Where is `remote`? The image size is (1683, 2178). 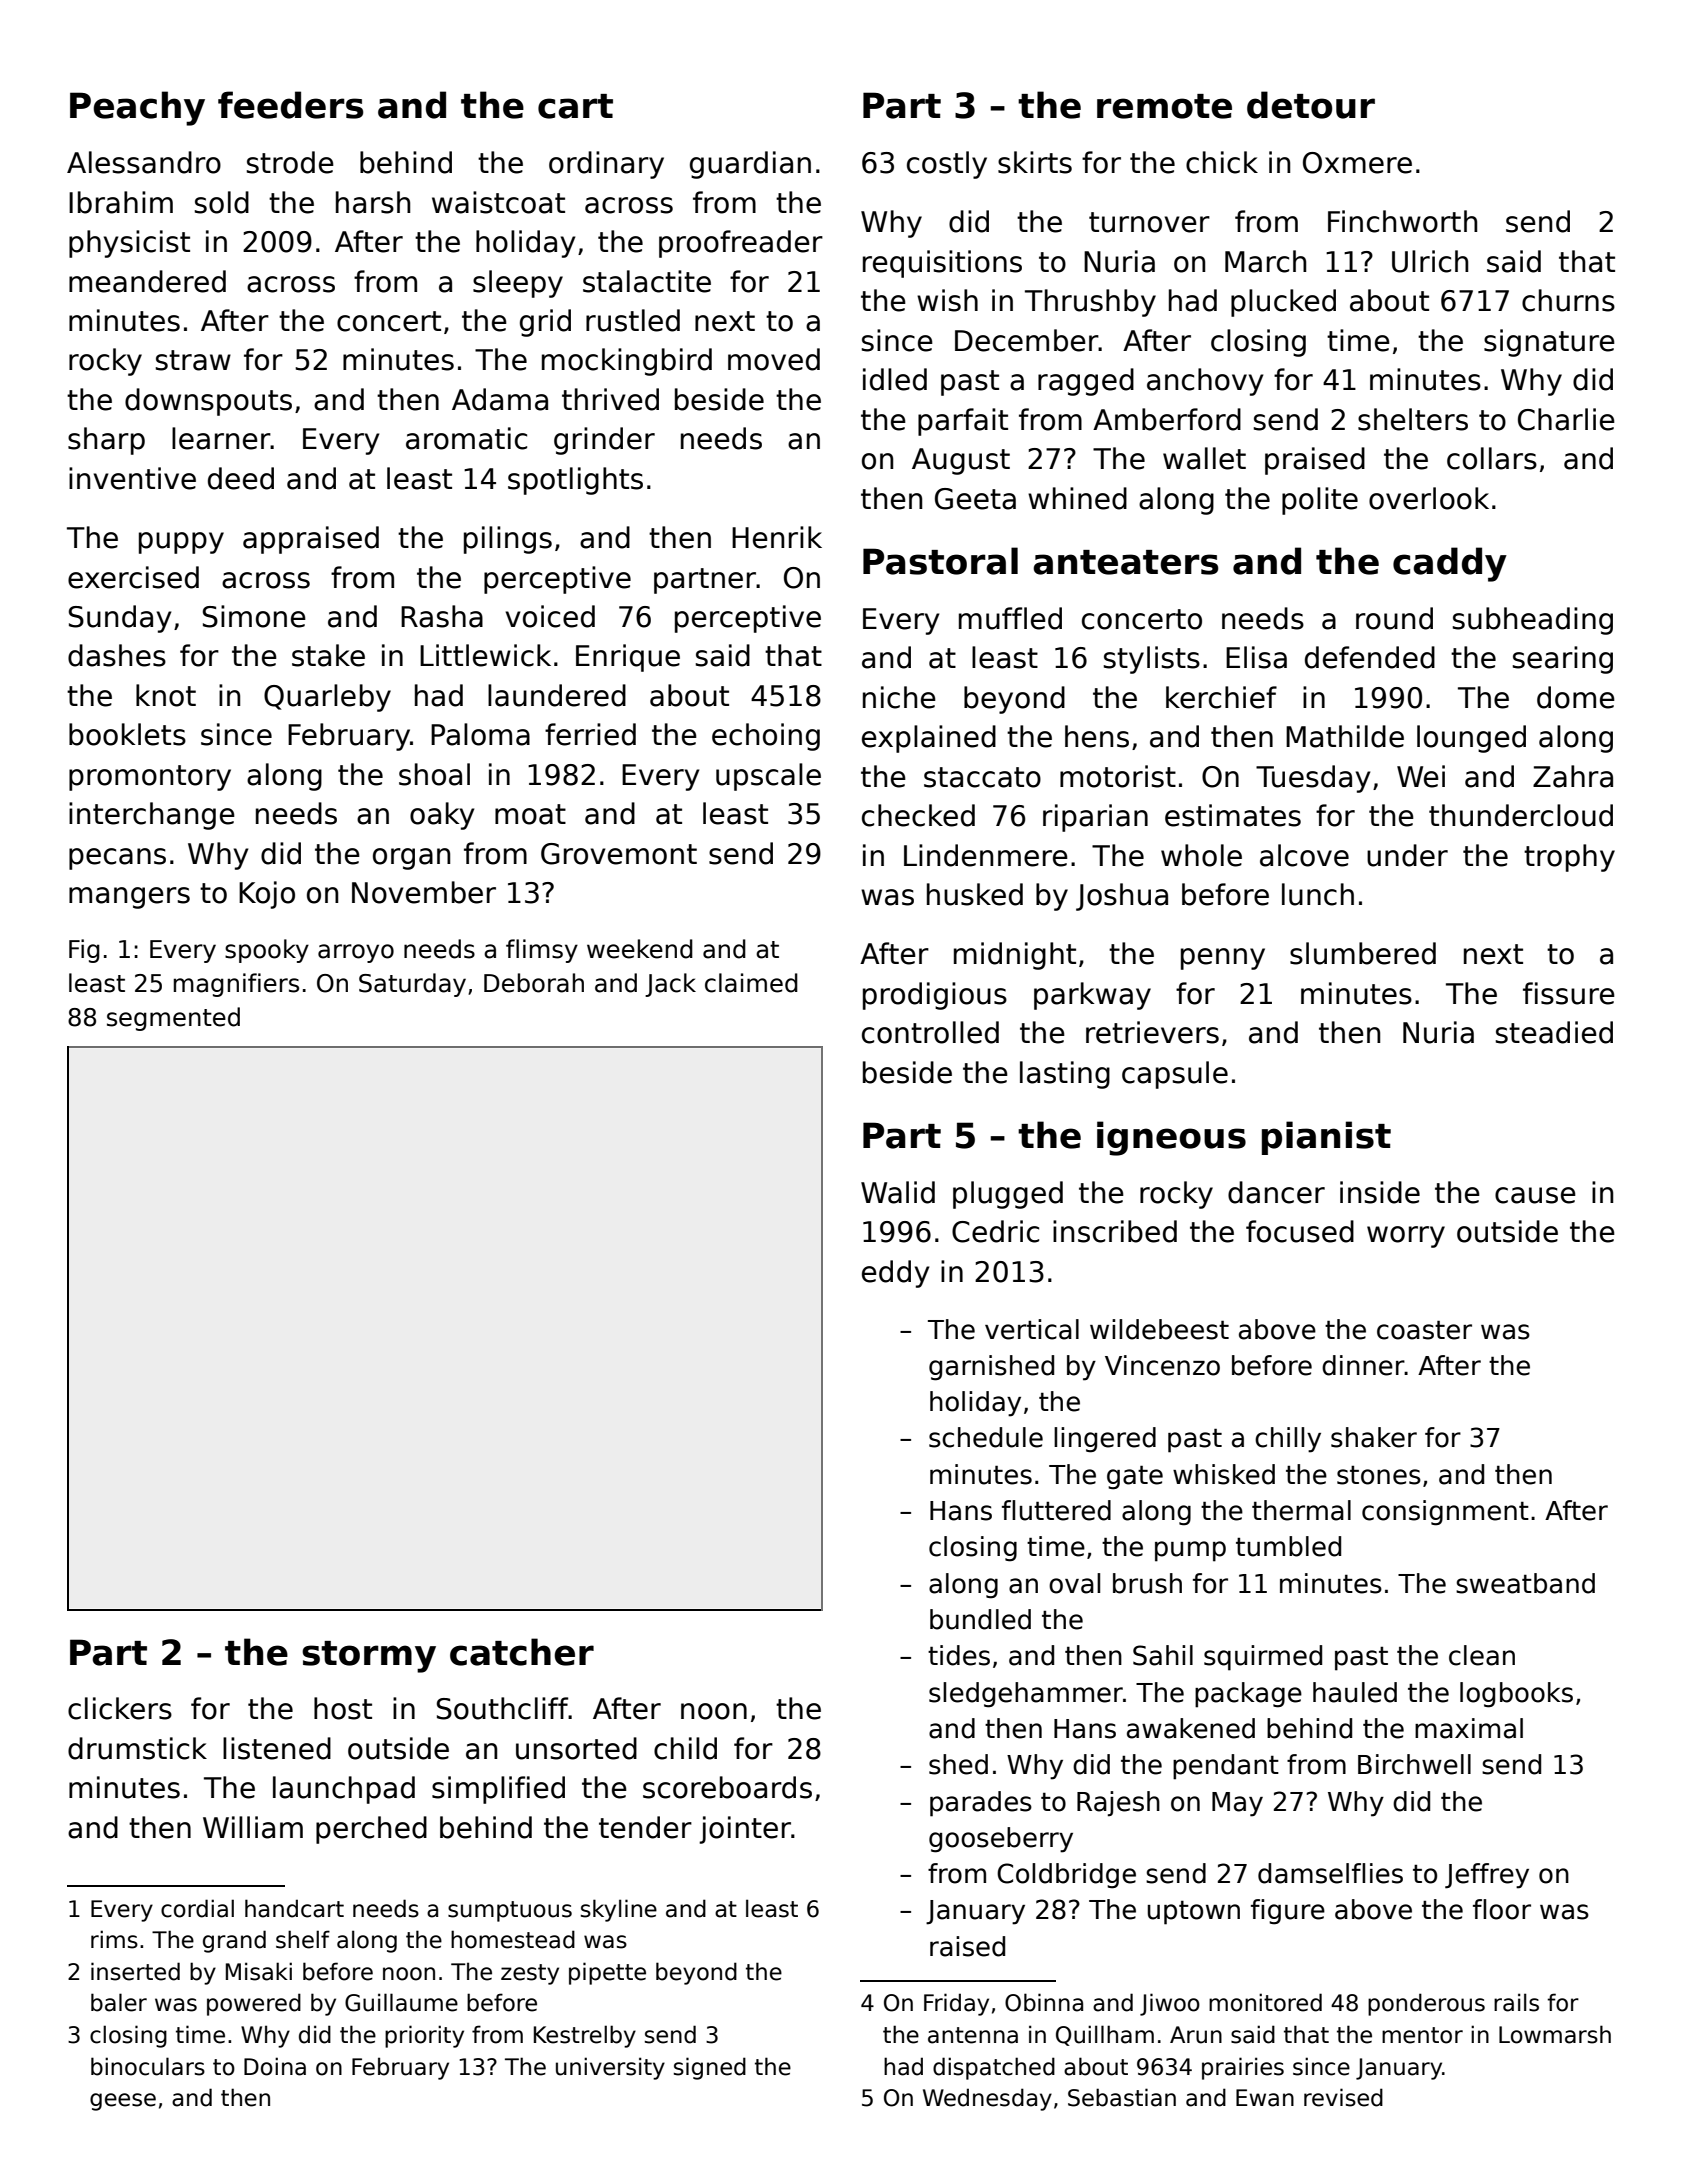 remote is located at coordinates (1164, 106).
